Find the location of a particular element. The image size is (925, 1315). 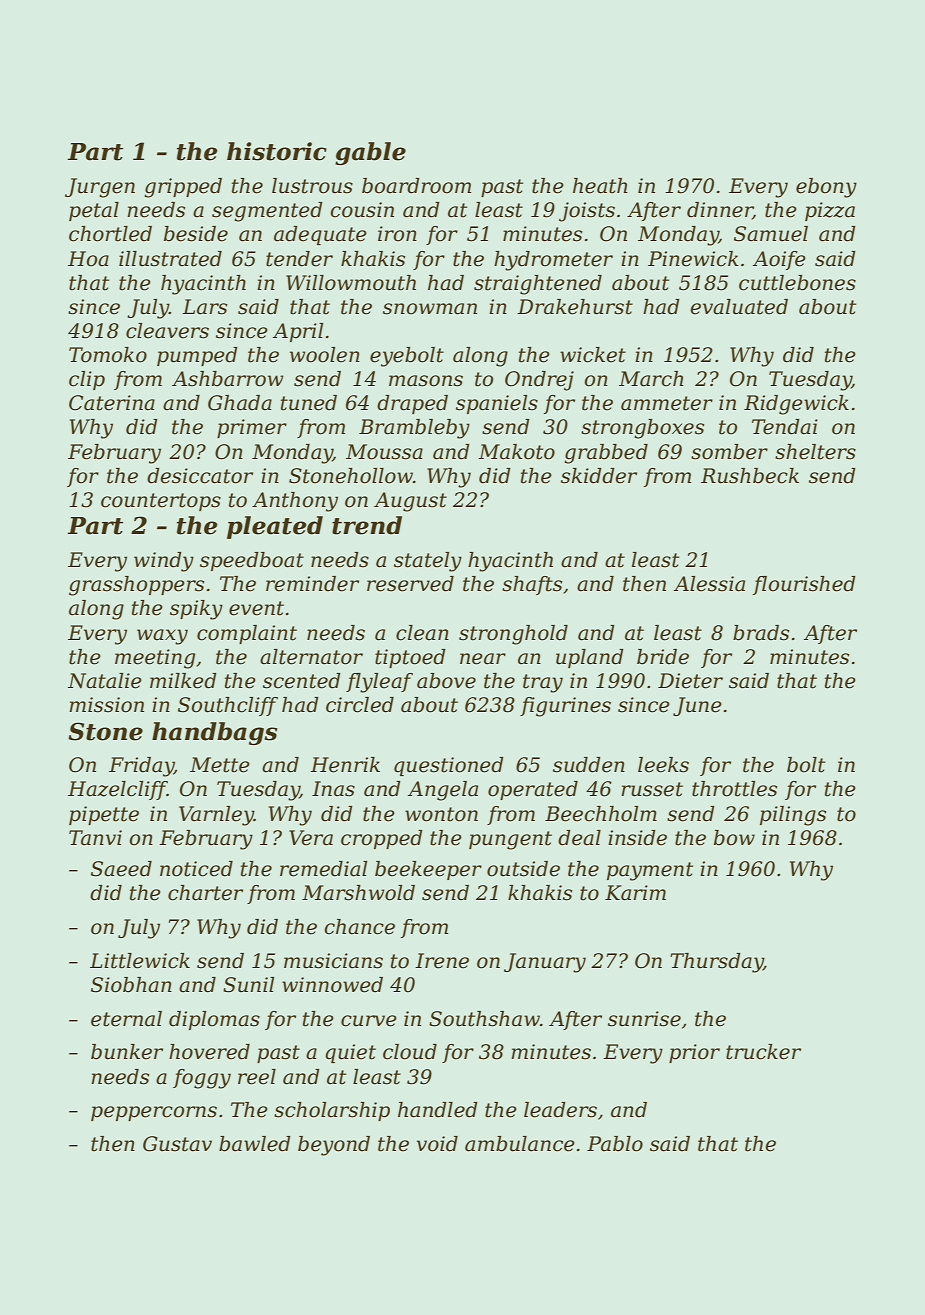

snowman is located at coordinates (430, 309).
